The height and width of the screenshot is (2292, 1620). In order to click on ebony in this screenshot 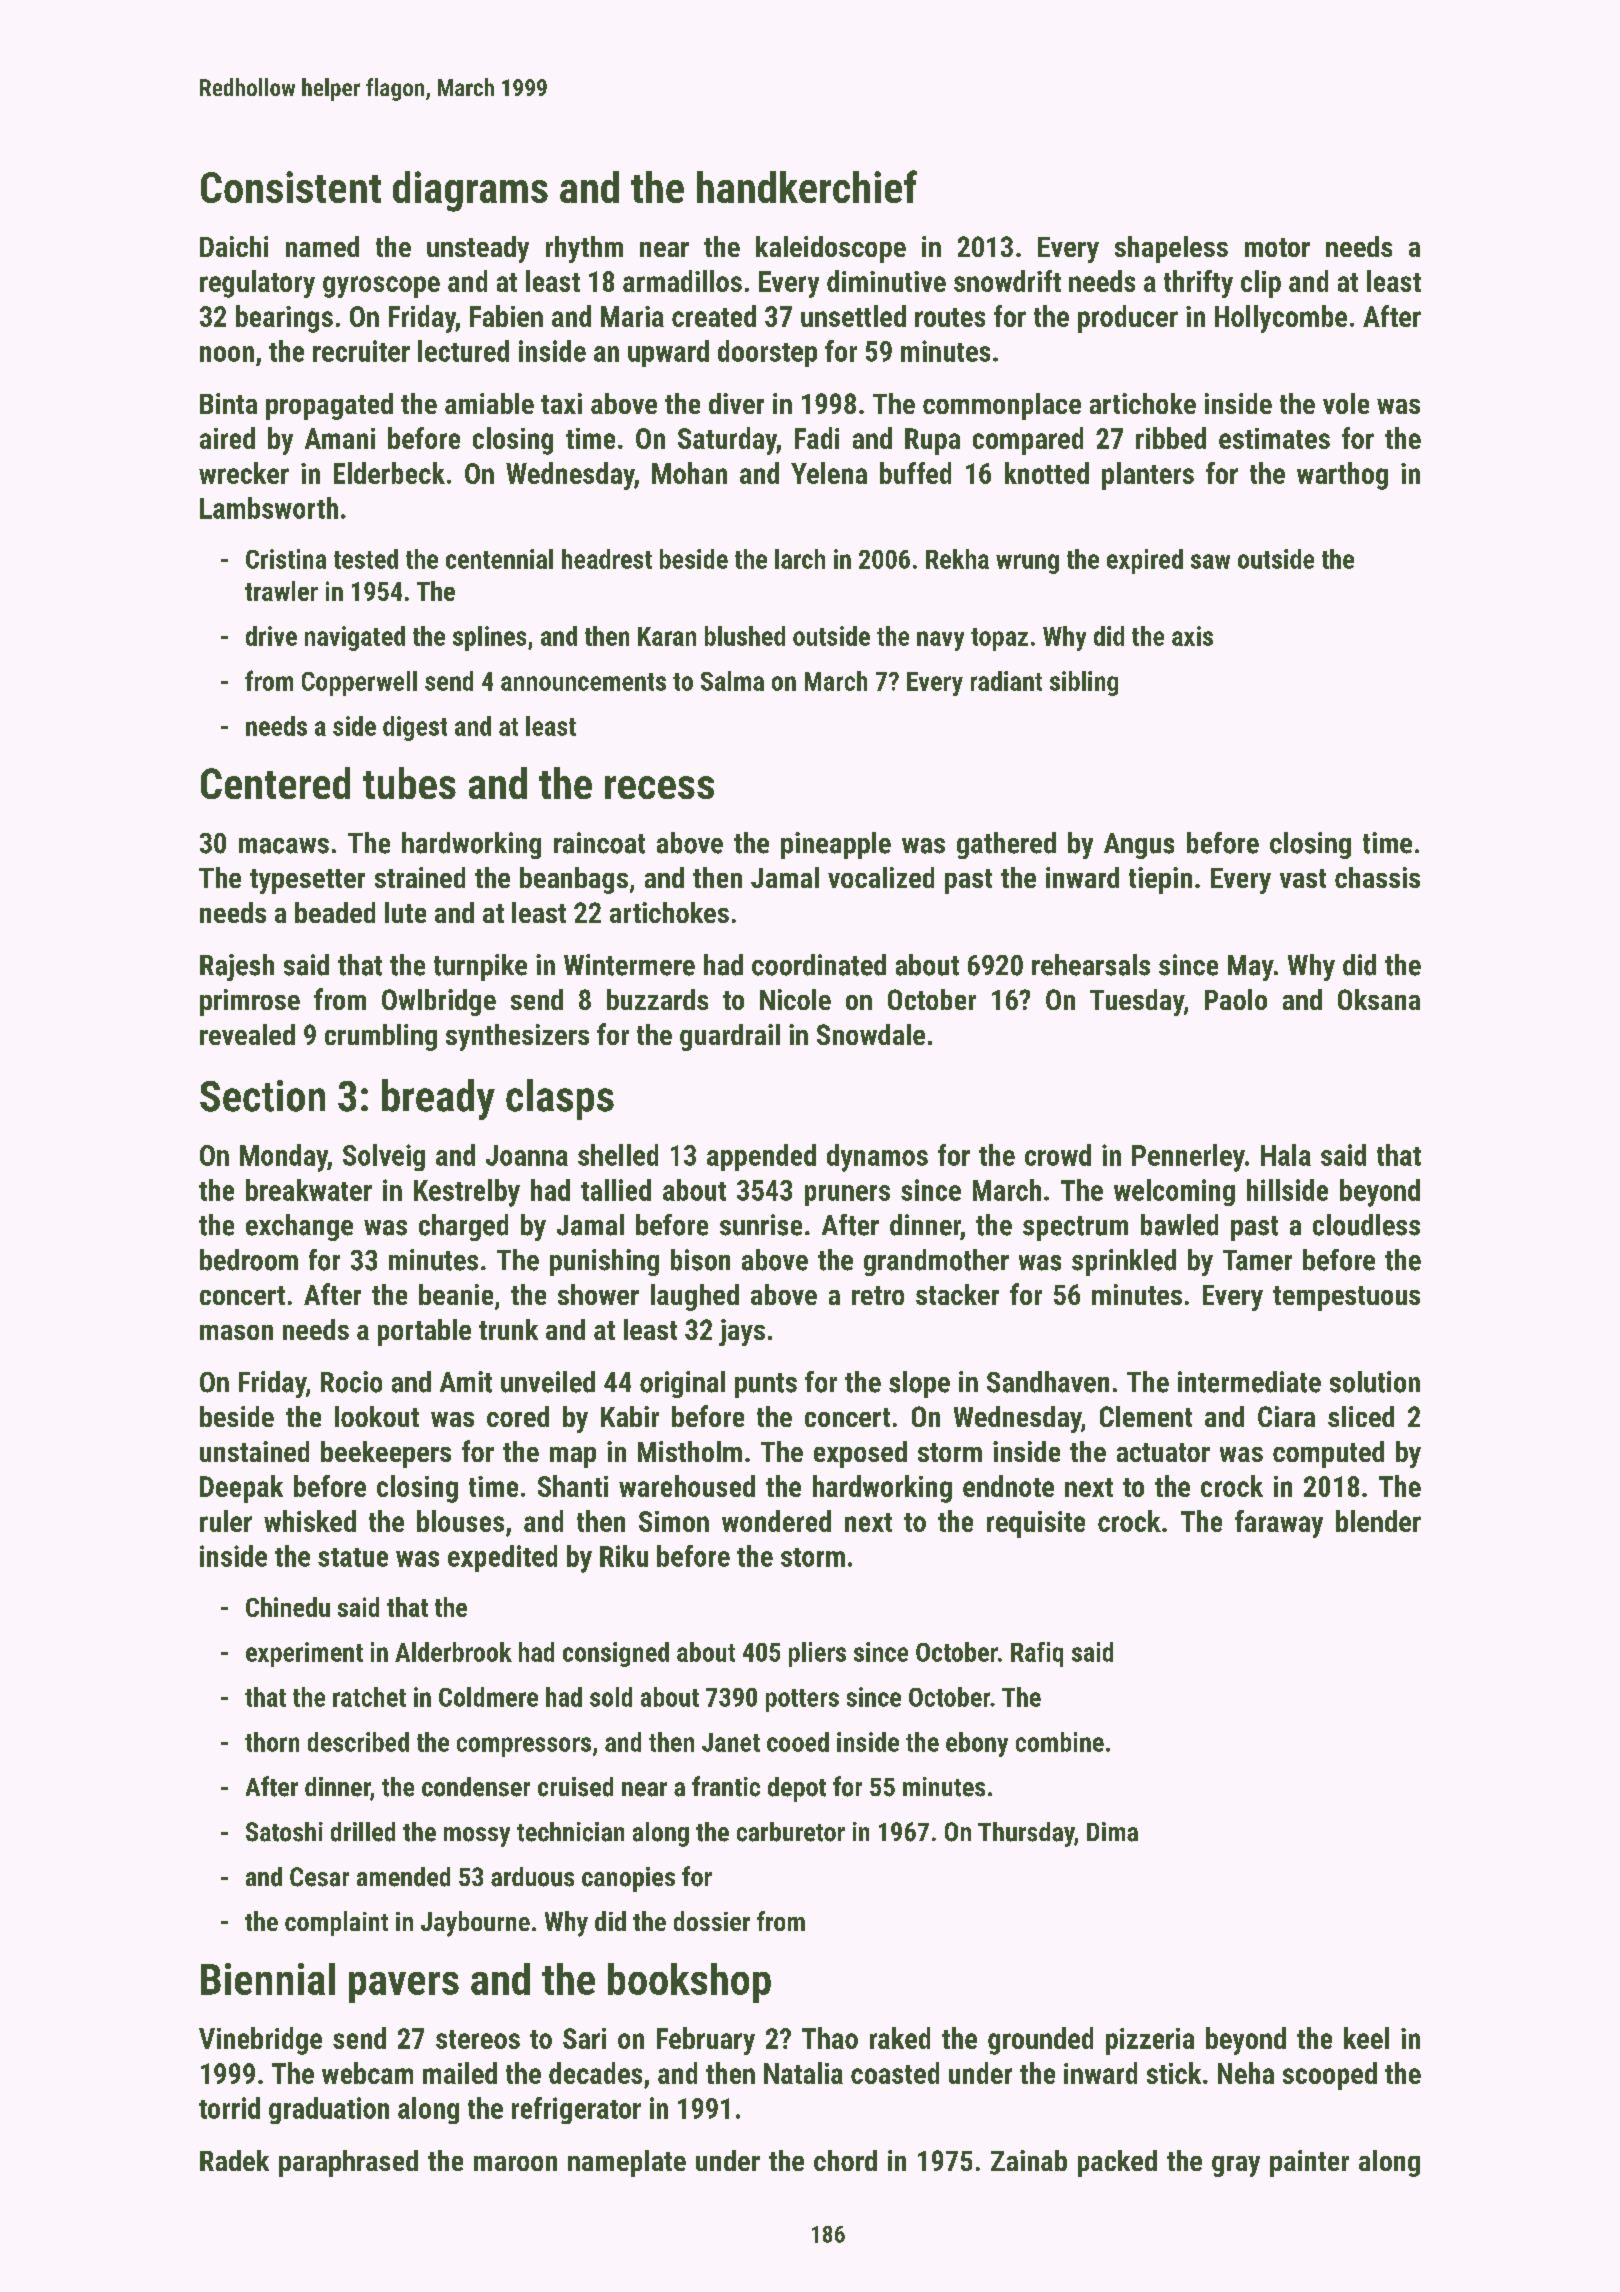, I will do `click(977, 1744)`.
